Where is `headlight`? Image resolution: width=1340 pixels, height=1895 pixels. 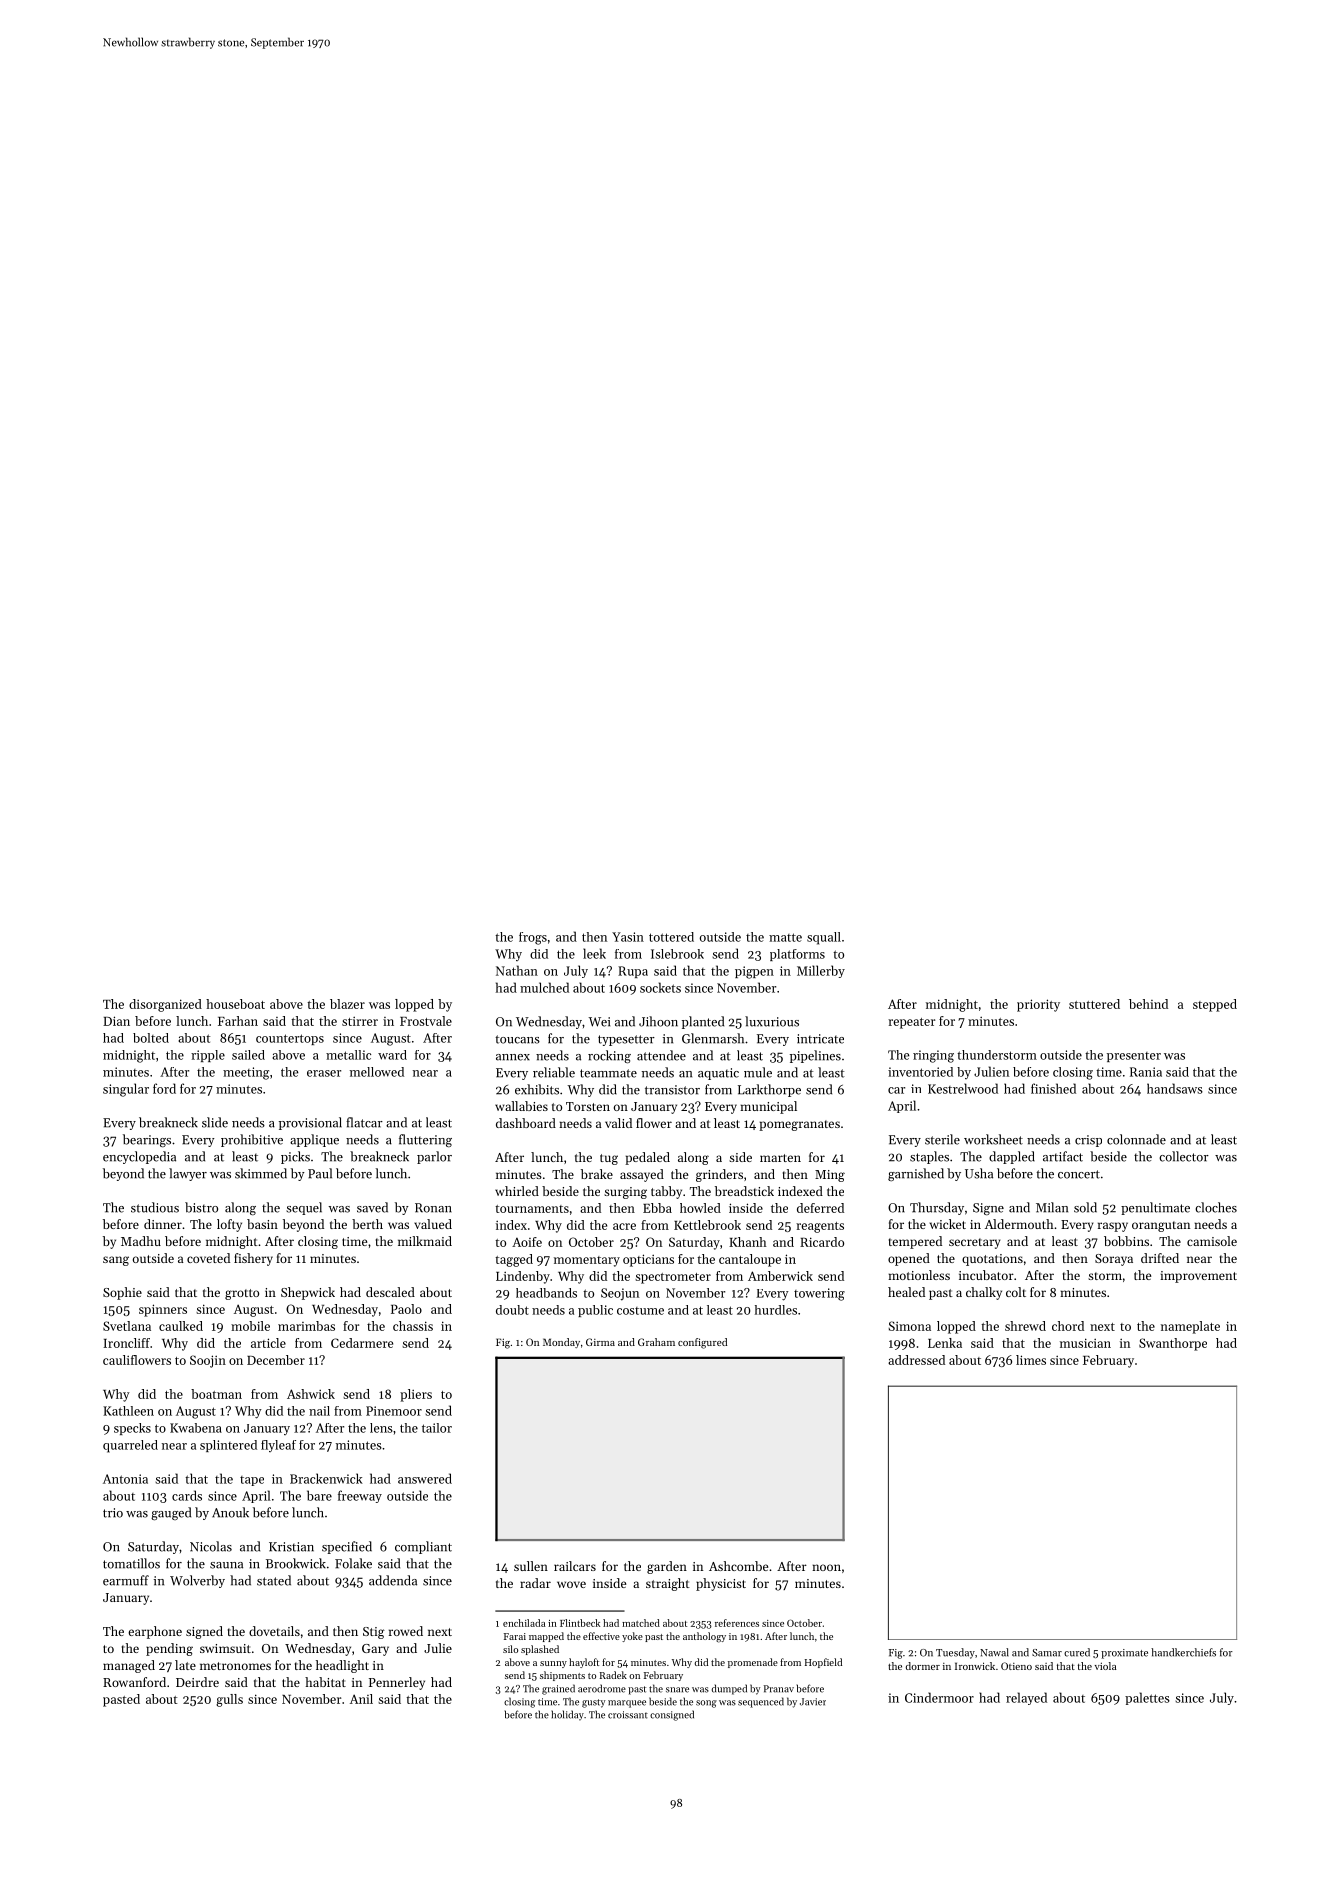 headlight is located at coordinates (342, 1666).
